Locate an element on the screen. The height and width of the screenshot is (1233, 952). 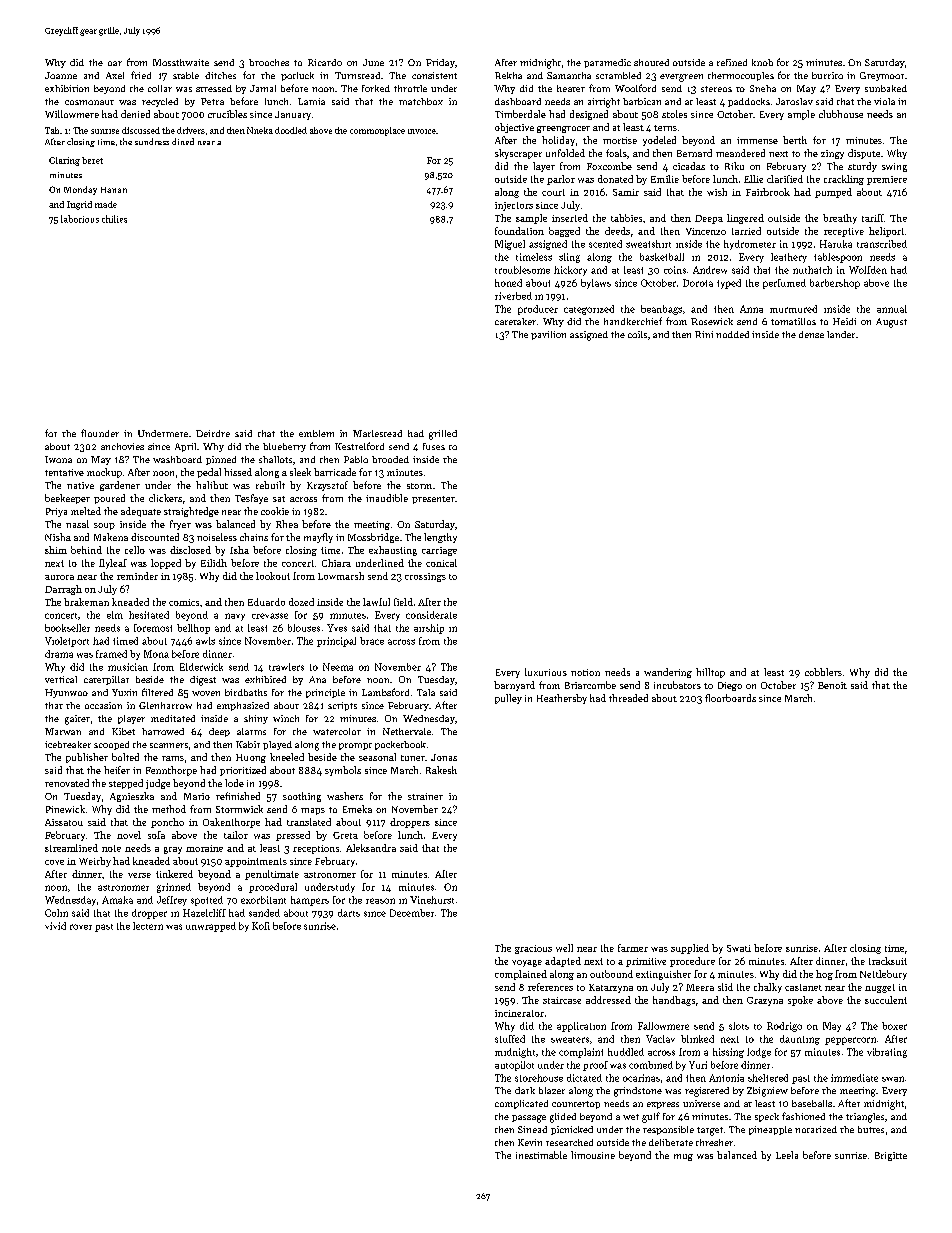
hilltop is located at coordinates (710, 673).
